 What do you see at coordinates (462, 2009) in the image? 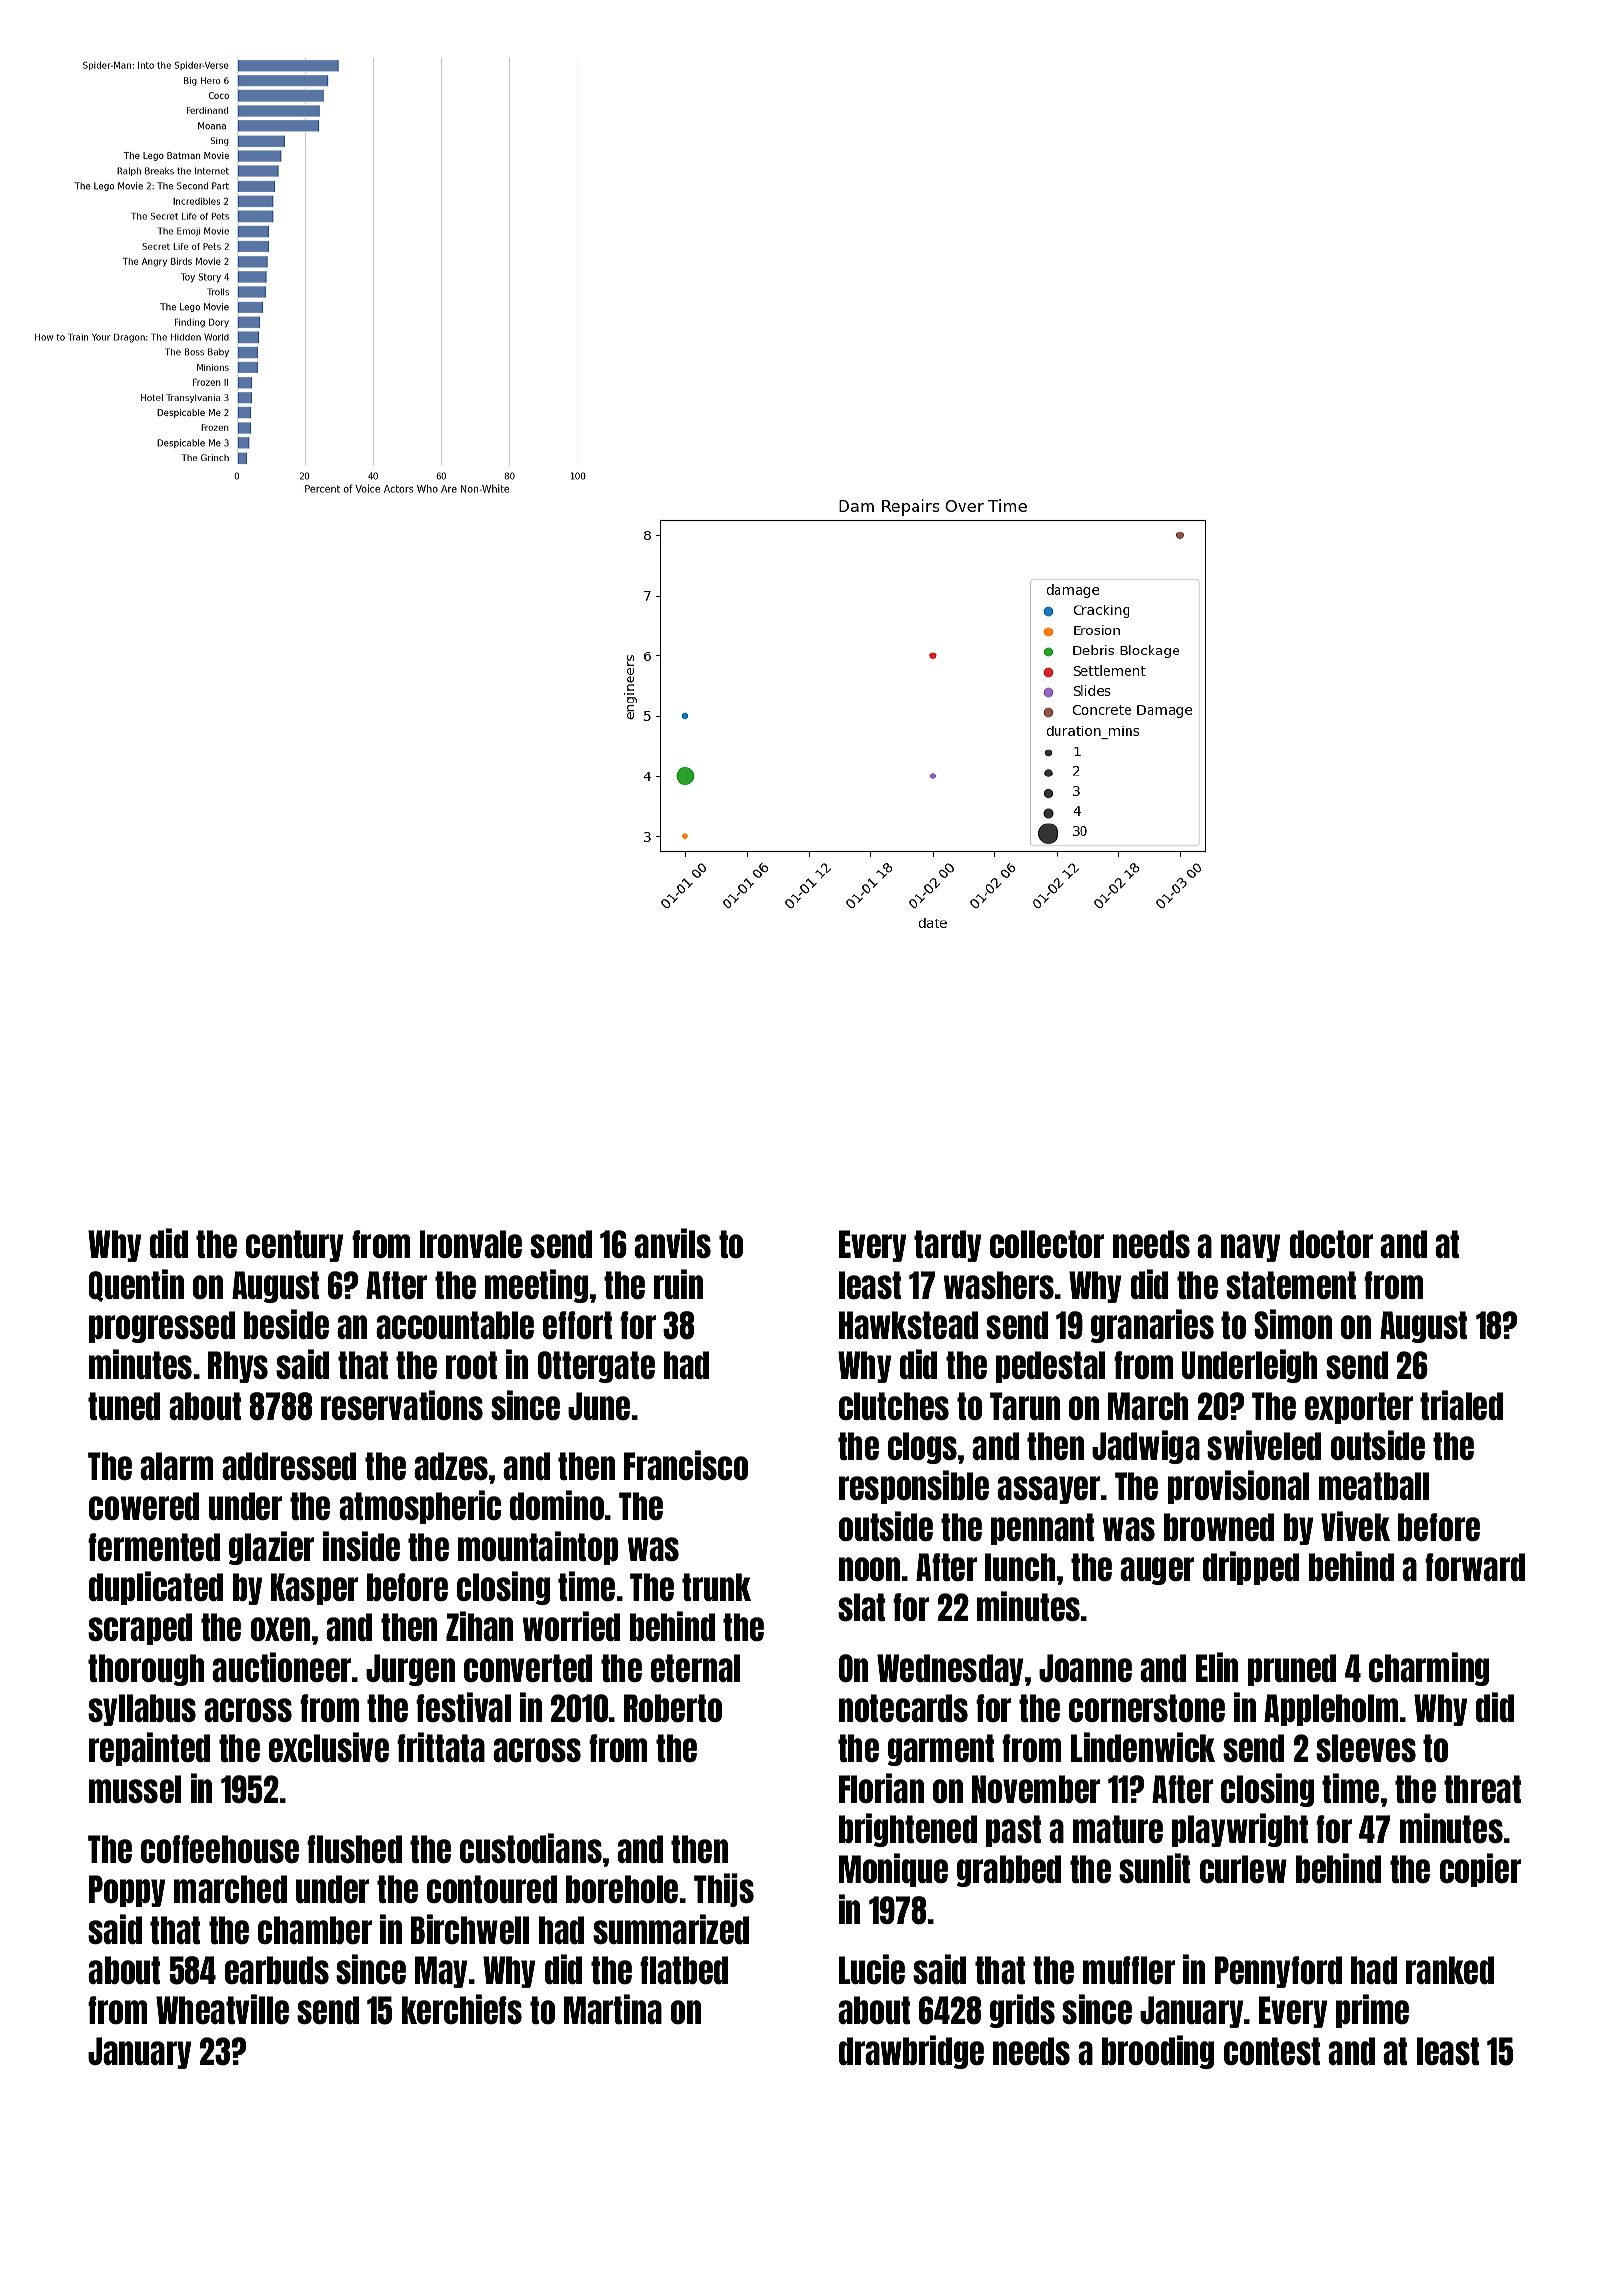
I see `kerchiefs` at bounding box center [462, 2009].
